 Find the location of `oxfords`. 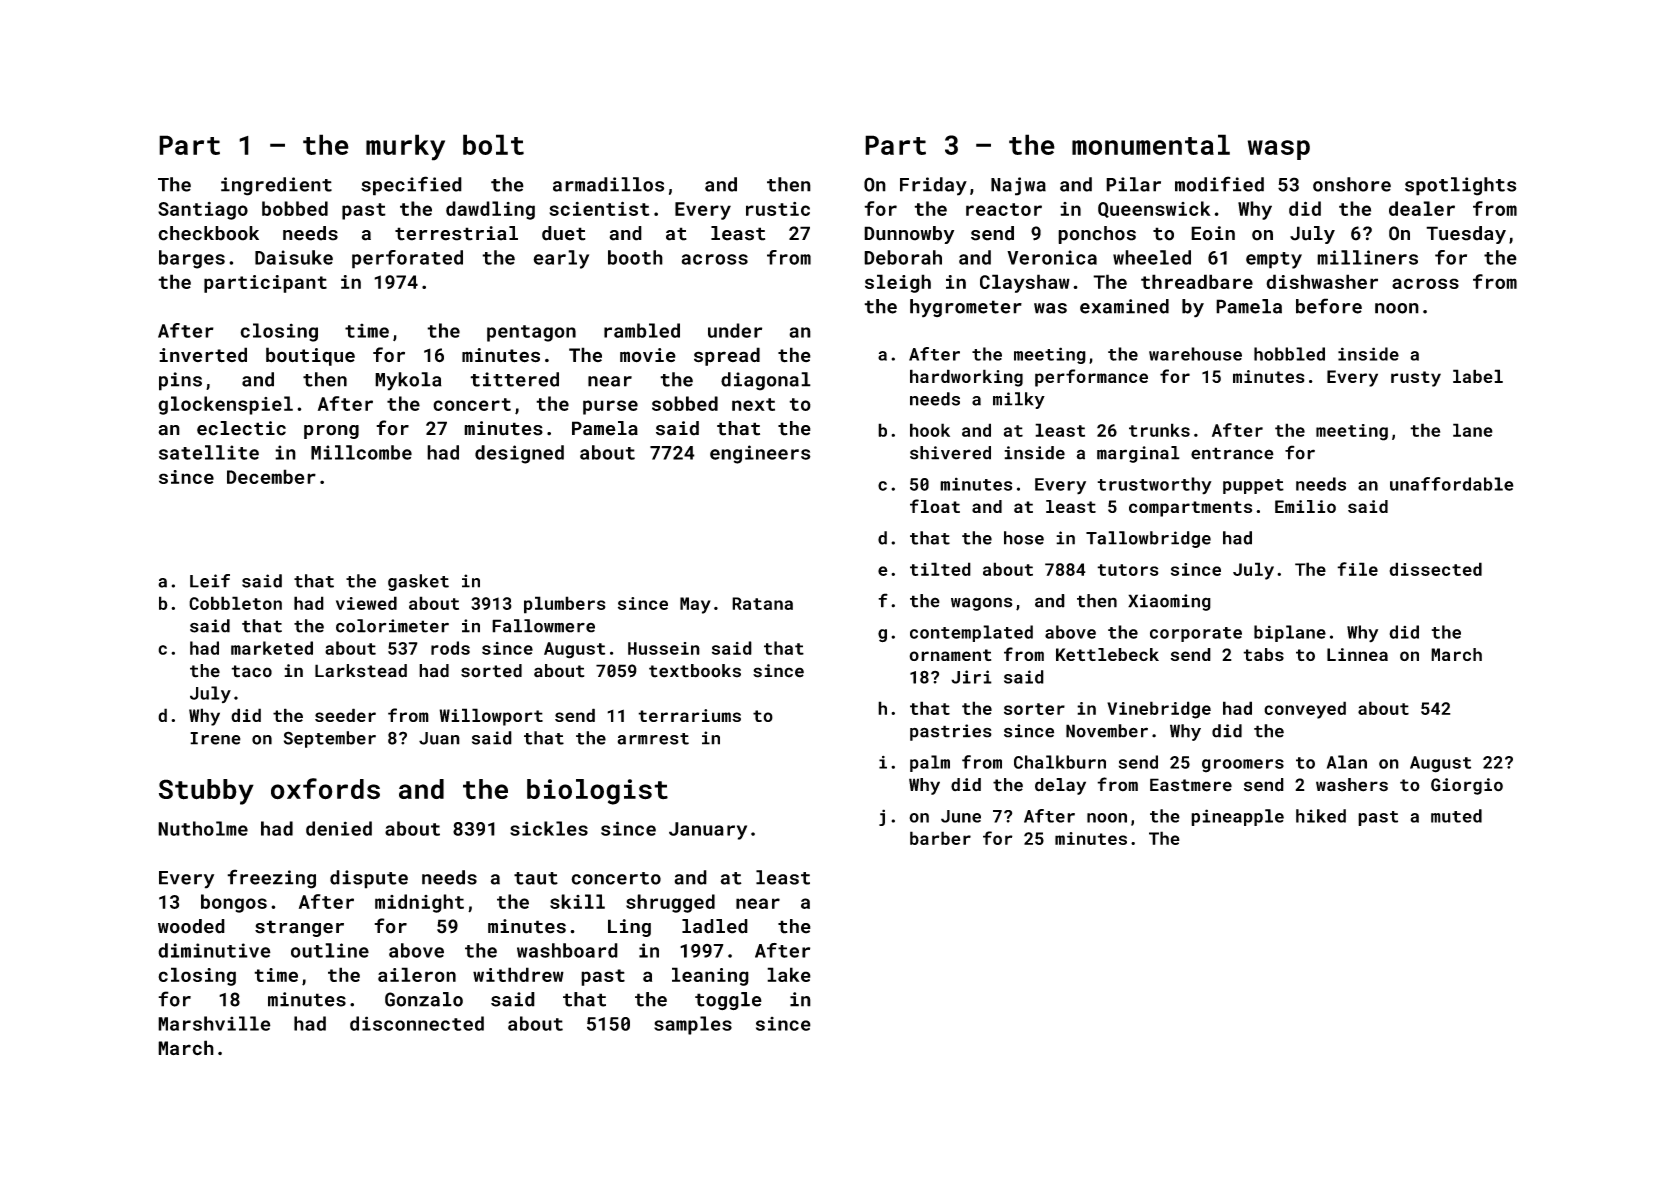

oxfords is located at coordinates (325, 789).
